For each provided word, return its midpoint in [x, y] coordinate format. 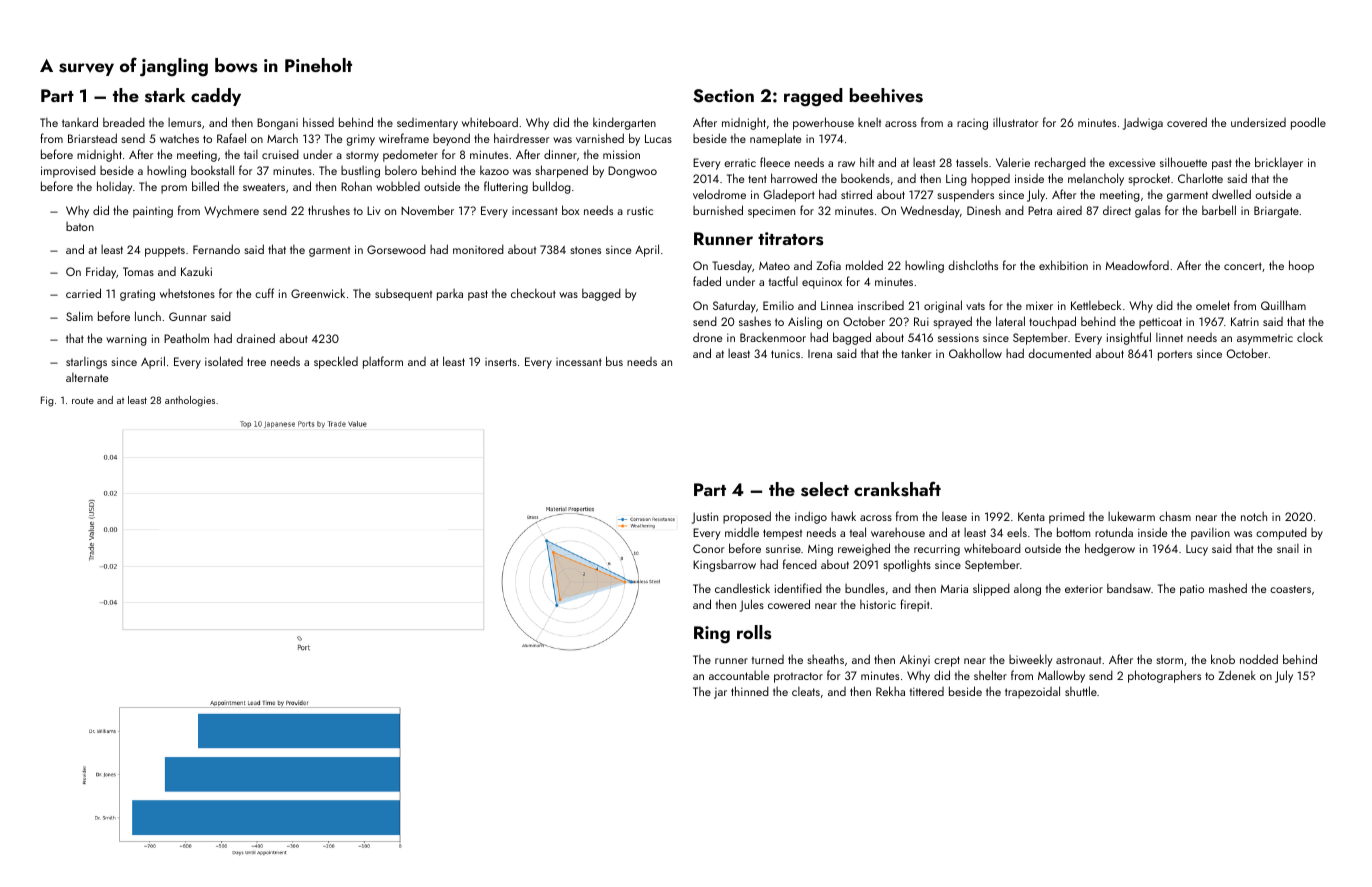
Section [723, 96]
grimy [360, 140]
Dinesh [984, 210]
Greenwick [318, 293]
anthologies [190, 401]
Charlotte [1200, 178]
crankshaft [897, 489]
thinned [750, 691]
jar [720, 693]
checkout [533, 293]
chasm [1175, 516]
